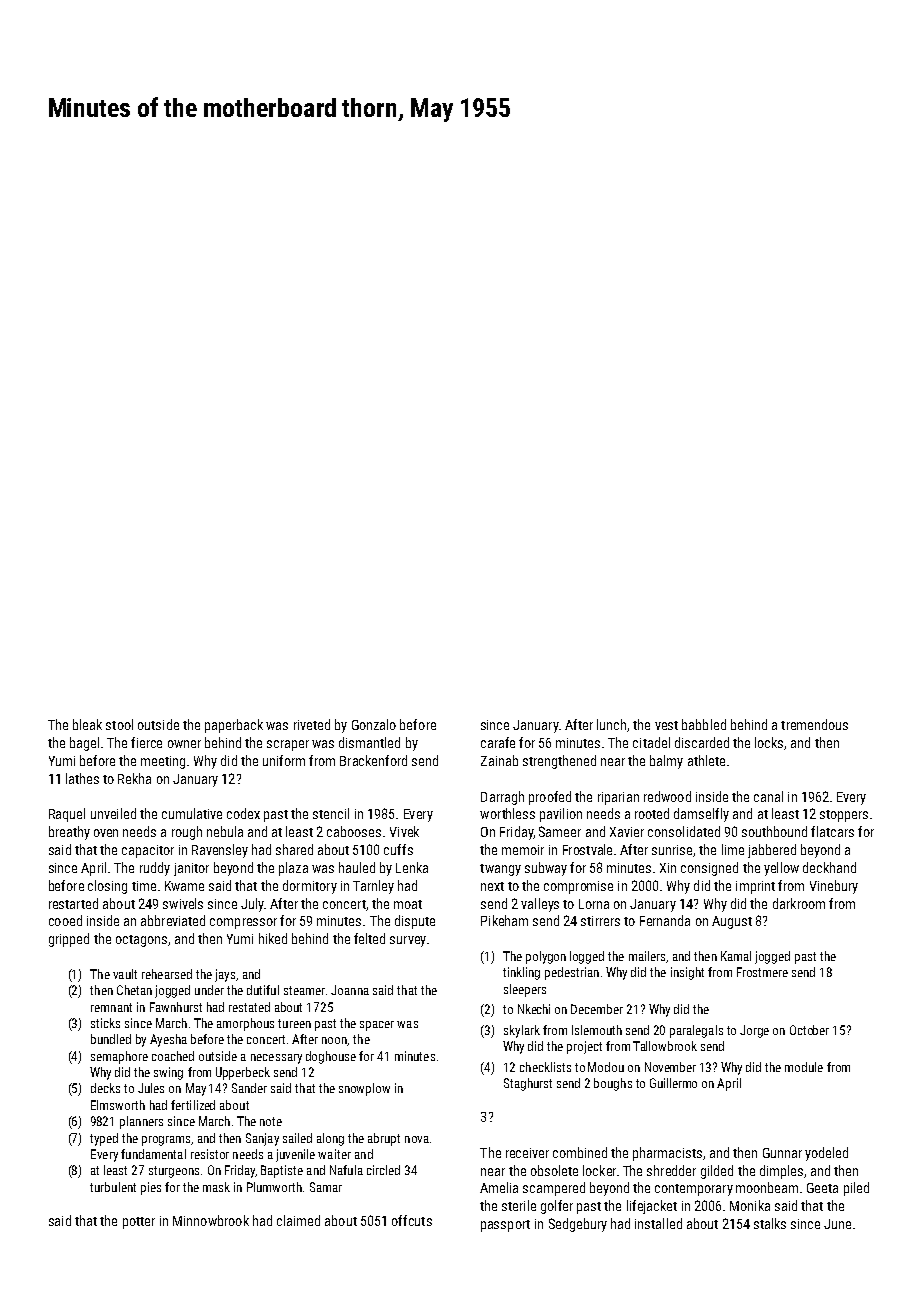 Image resolution: width=924 pixels, height=1308 pixels. I want to click on checklists, so click(545, 1067).
